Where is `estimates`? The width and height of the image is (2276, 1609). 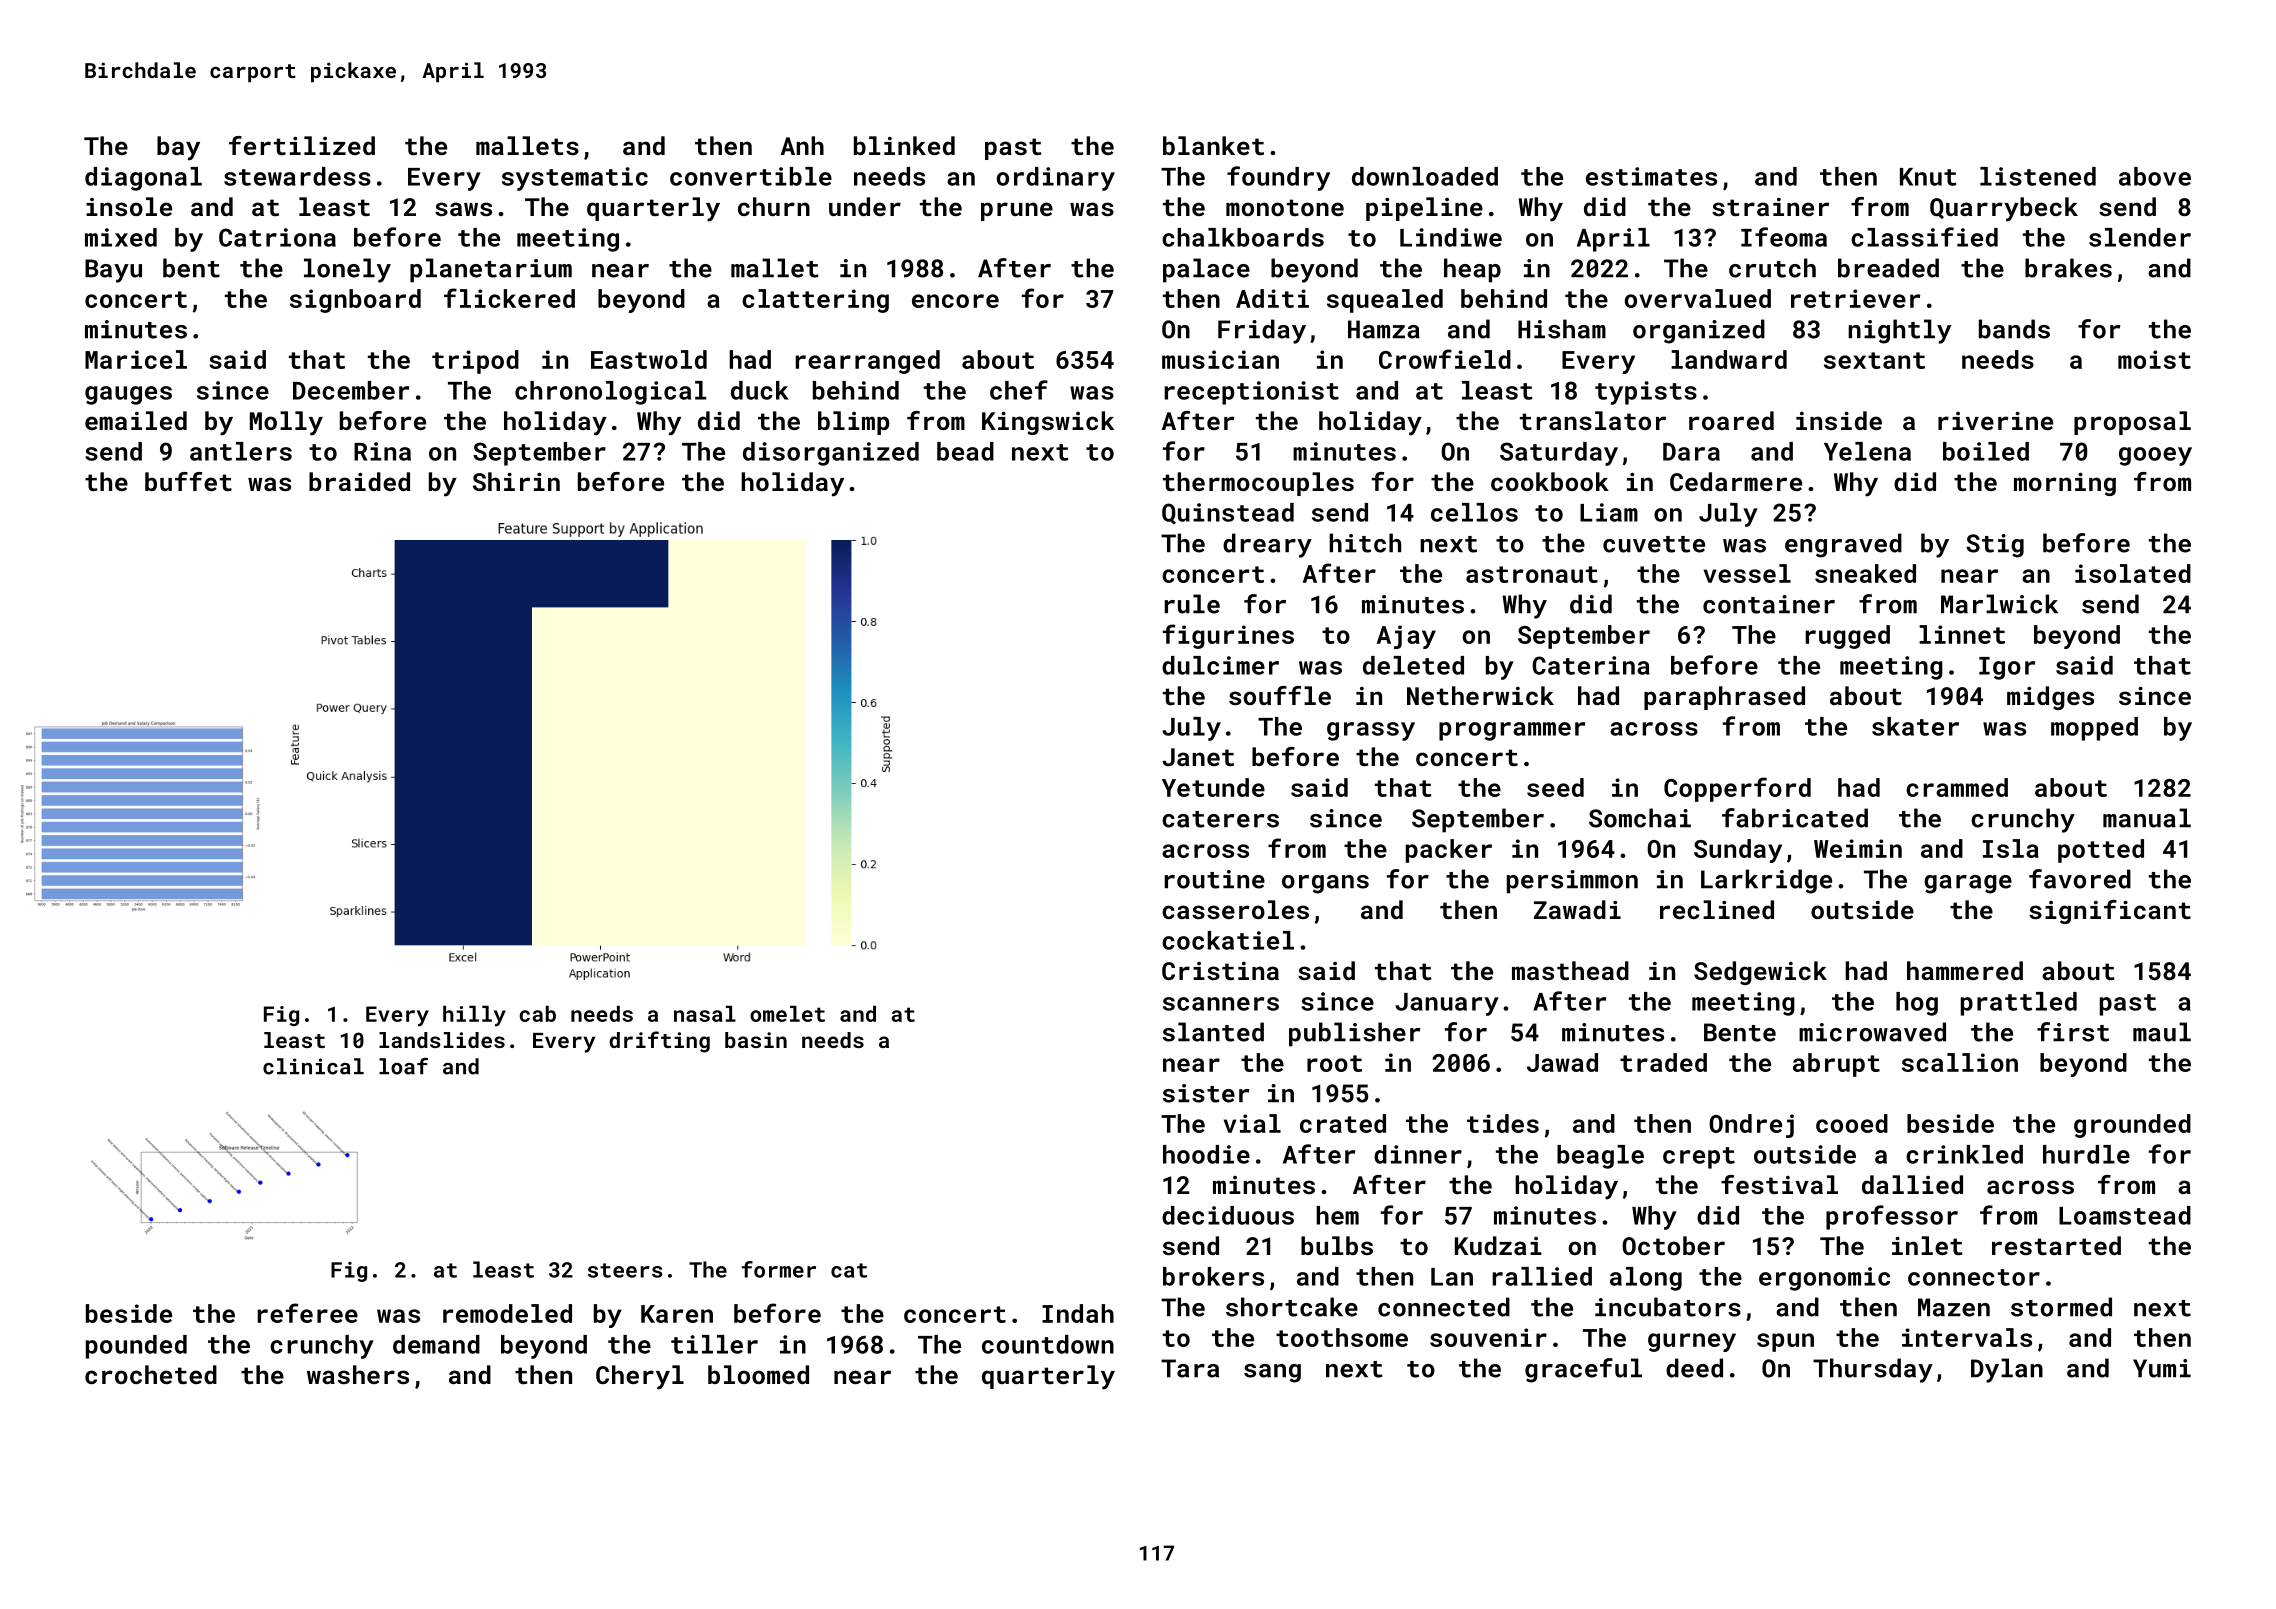
estimates is located at coordinates (1651, 176).
